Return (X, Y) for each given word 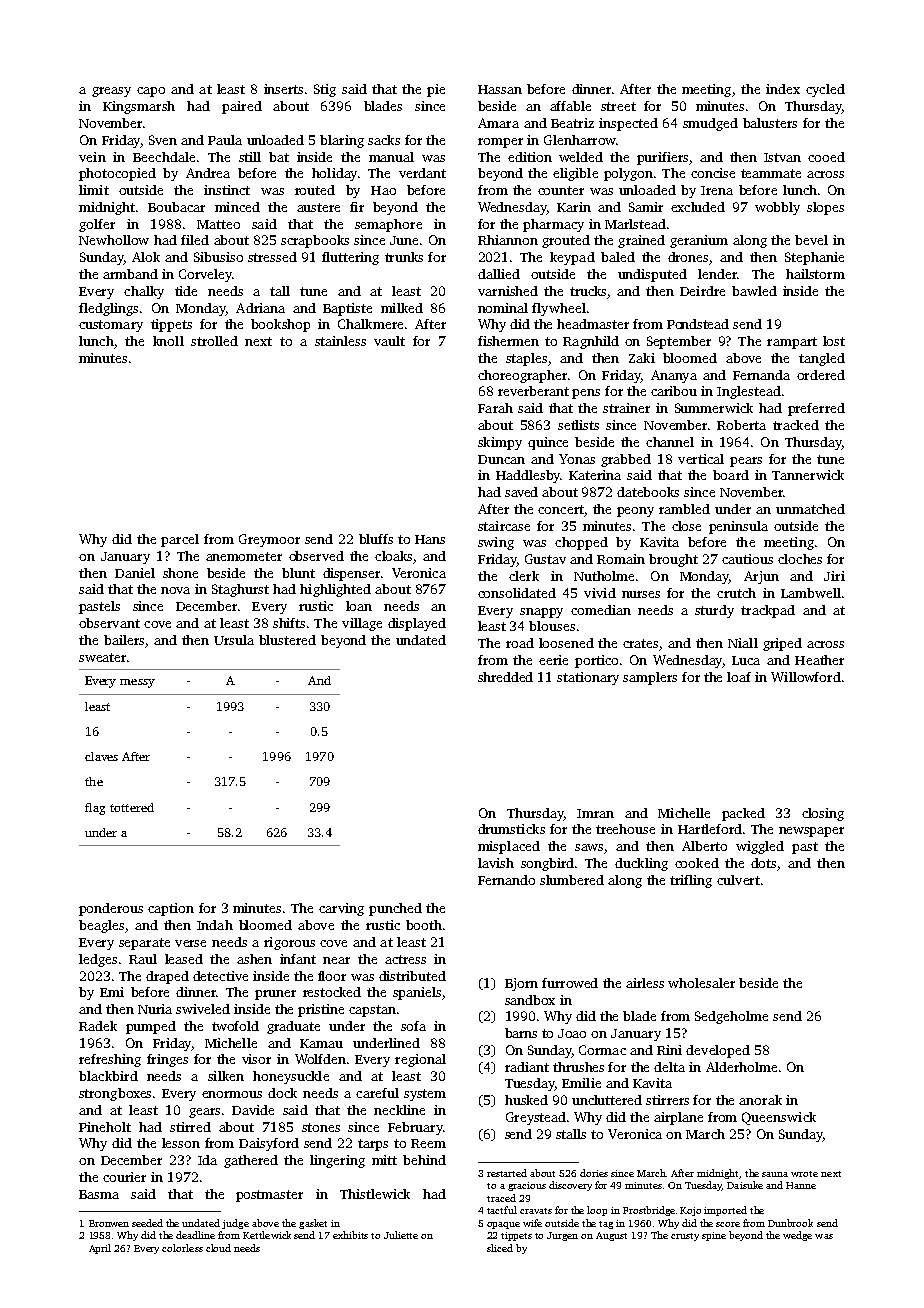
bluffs (376, 539)
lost (834, 341)
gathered (251, 1161)
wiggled (760, 847)
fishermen (508, 341)
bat (279, 157)
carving (341, 909)
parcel (180, 540)
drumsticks (511, 829)
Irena (717, 190)
